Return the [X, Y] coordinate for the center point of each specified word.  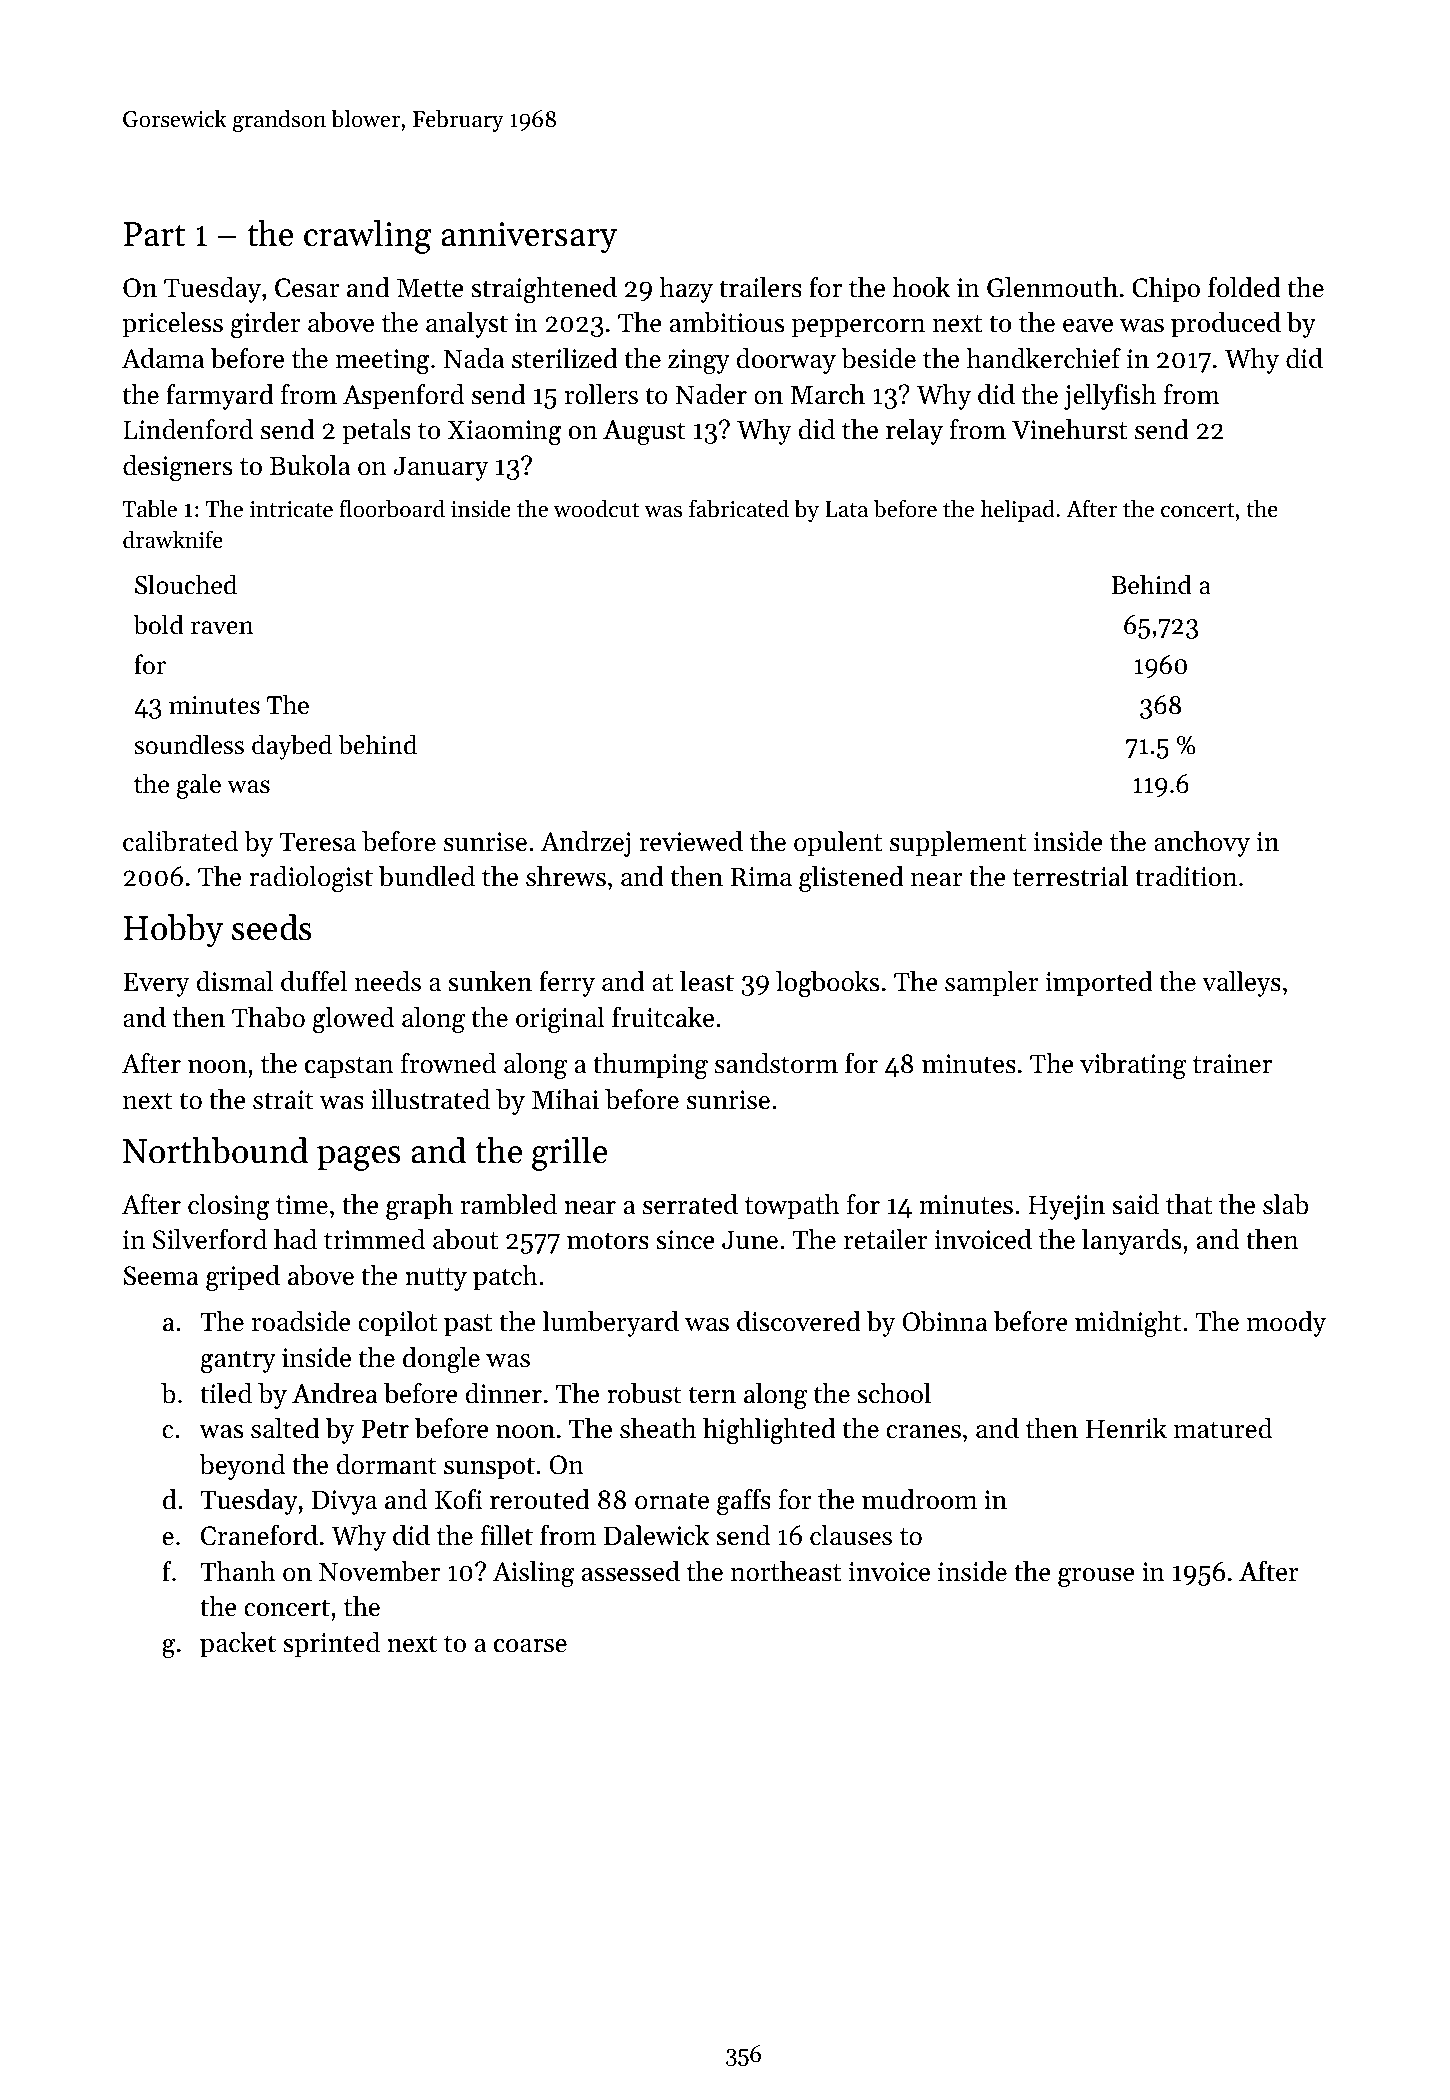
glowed [353, 1020]
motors [608, 1241]
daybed [292, 747]
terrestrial [1070, 876]
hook [921, 287]
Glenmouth [1052, 287]
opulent [838, 844]
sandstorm [776, 1063]
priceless [172, 325]
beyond [242, 1467]
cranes [923, 1432]
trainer [1232, 1064]
